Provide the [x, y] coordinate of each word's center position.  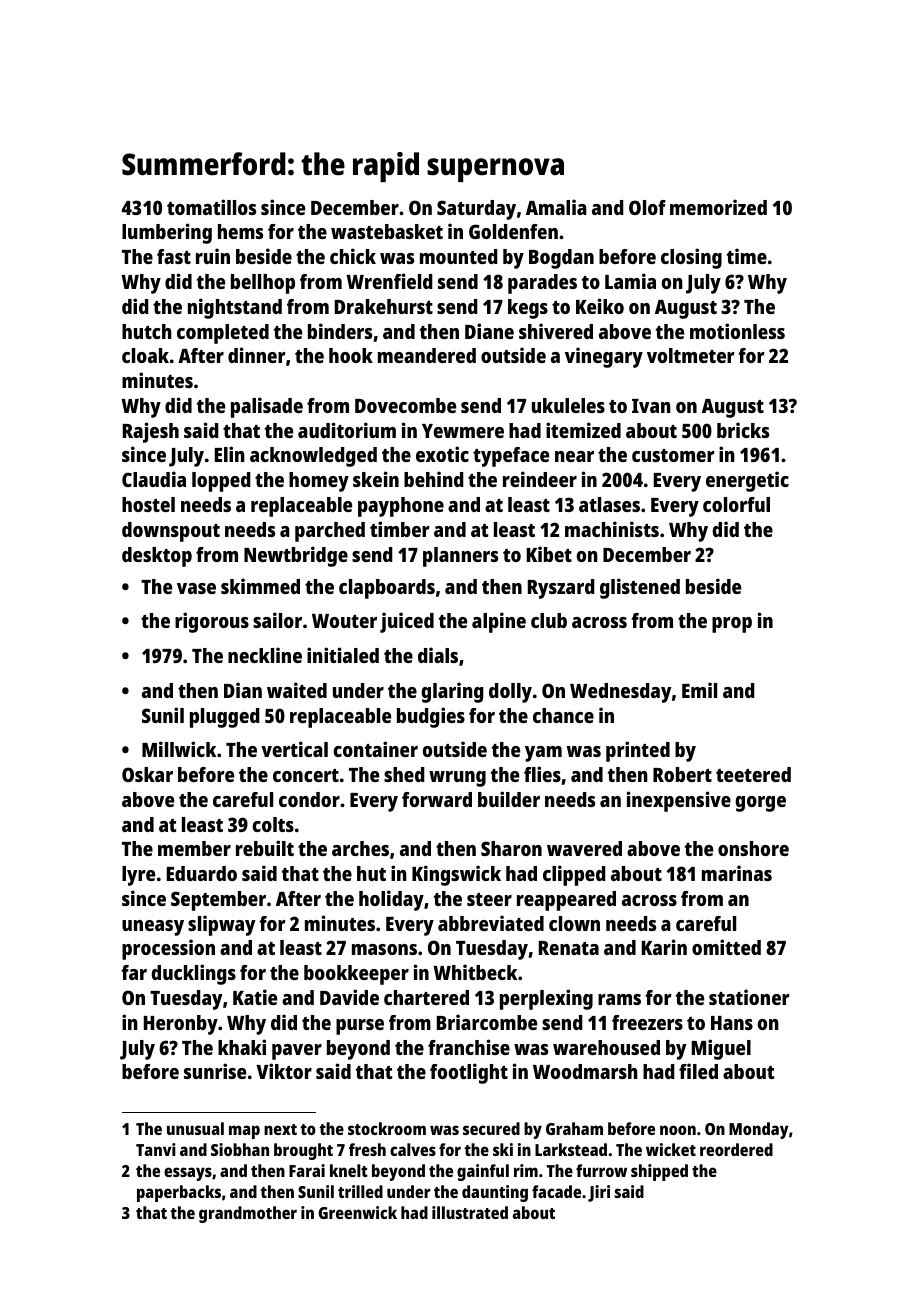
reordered [736, 1149]
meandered [427, 355]
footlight [469, 1073]
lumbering [167, 233]
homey [319, 482]
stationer [749, 997]
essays [188, 1174]
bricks [743, 430]
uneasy [153, 928]
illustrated [470, 1212]
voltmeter [691, 355]
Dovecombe [405, 405]
